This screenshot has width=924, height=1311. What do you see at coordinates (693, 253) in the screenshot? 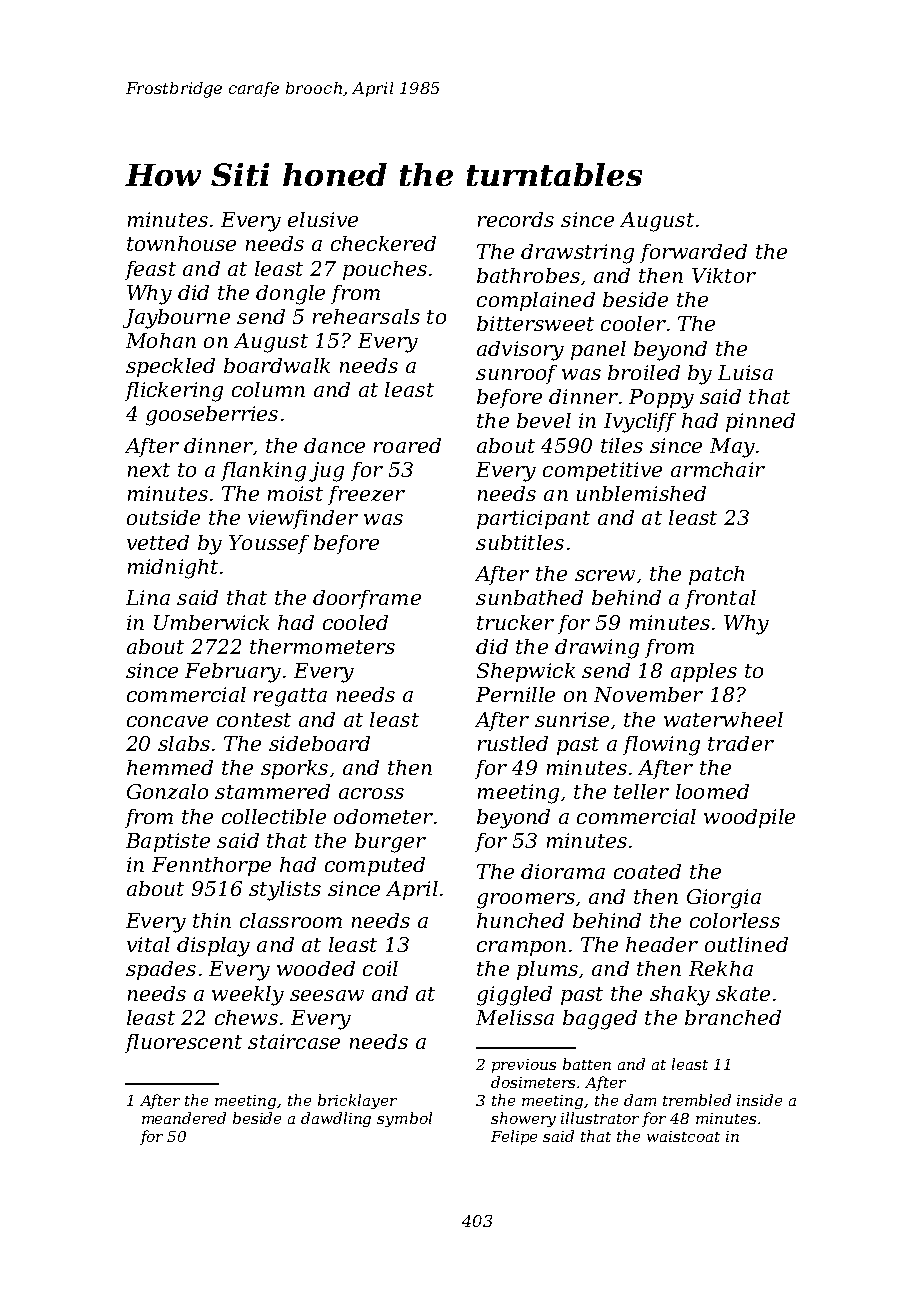
I see `forwarded` at bounding box center [693, 253].
